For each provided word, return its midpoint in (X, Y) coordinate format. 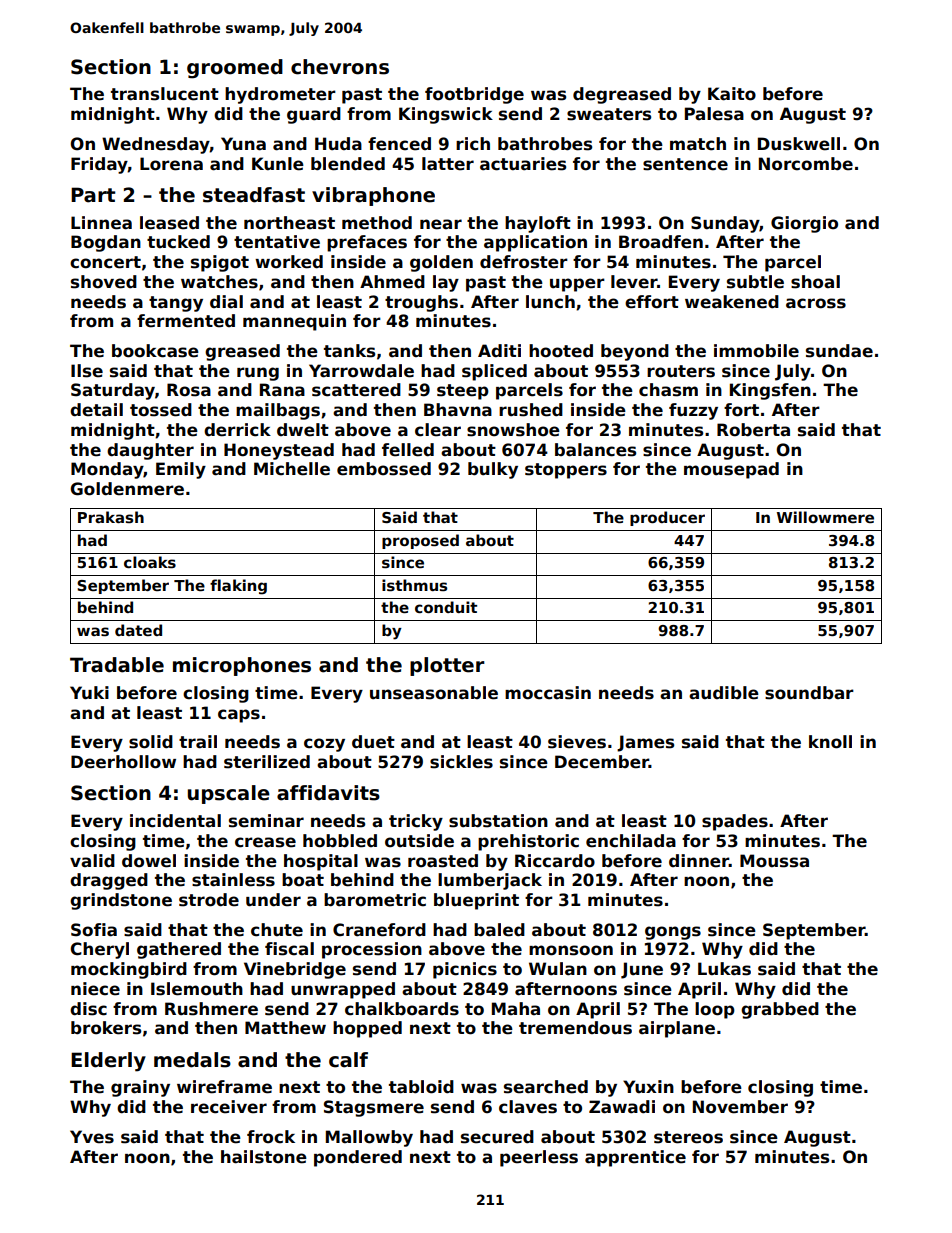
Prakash (111, 517)
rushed (531, 410)
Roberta (753, 430)
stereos (688, 1137)
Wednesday (156, 145)
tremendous (575, 1028)
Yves (92, 1137)
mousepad (731, 470)
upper (577, 285)
